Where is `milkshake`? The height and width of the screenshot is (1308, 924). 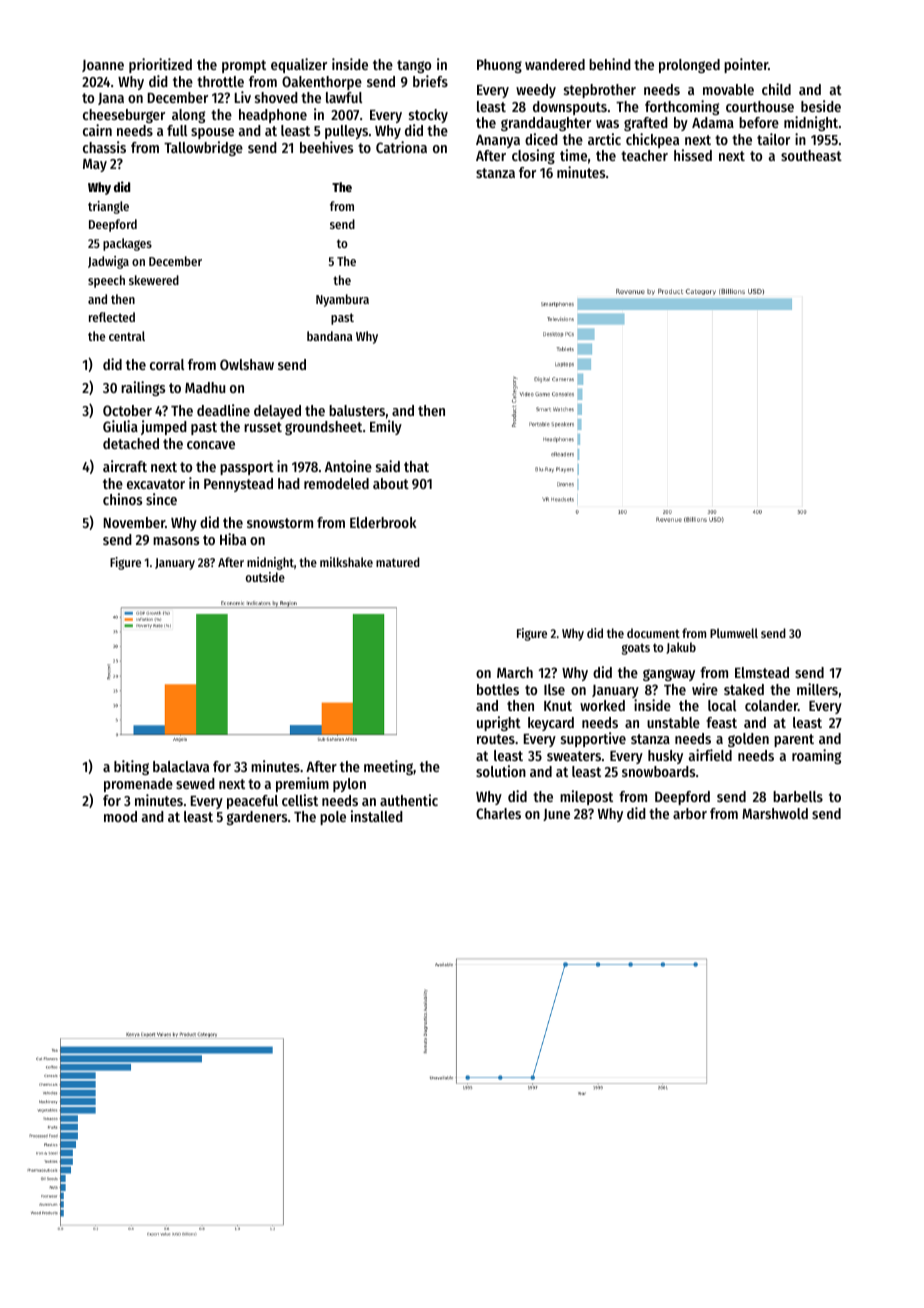
milkshake is located at coordinates (346, 562).
